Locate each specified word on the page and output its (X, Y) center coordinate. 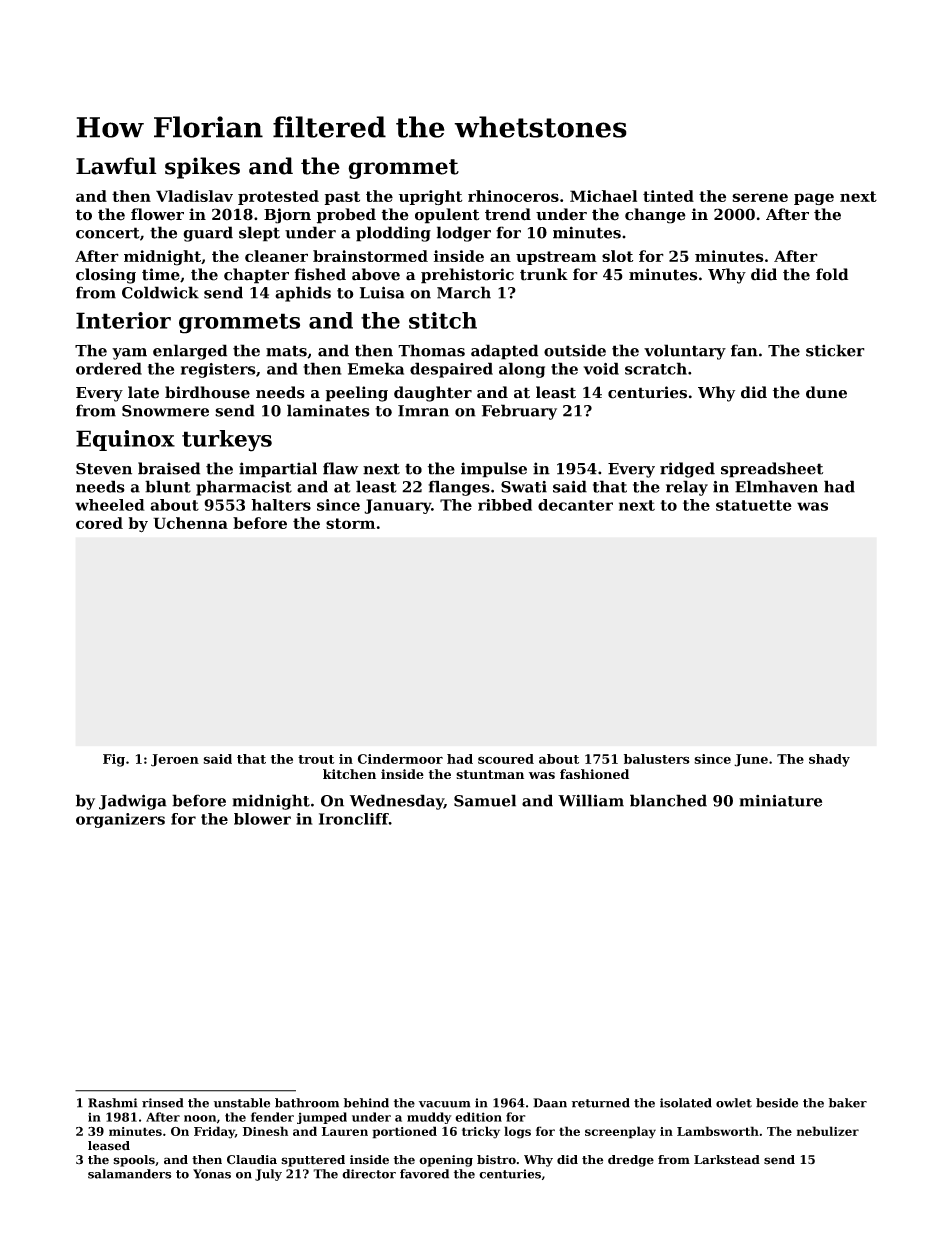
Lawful (116, 166)
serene (760, 197)
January (397, 506)
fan (744, 350)
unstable (242, 1103)
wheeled (110, 505)
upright (431, 198)
